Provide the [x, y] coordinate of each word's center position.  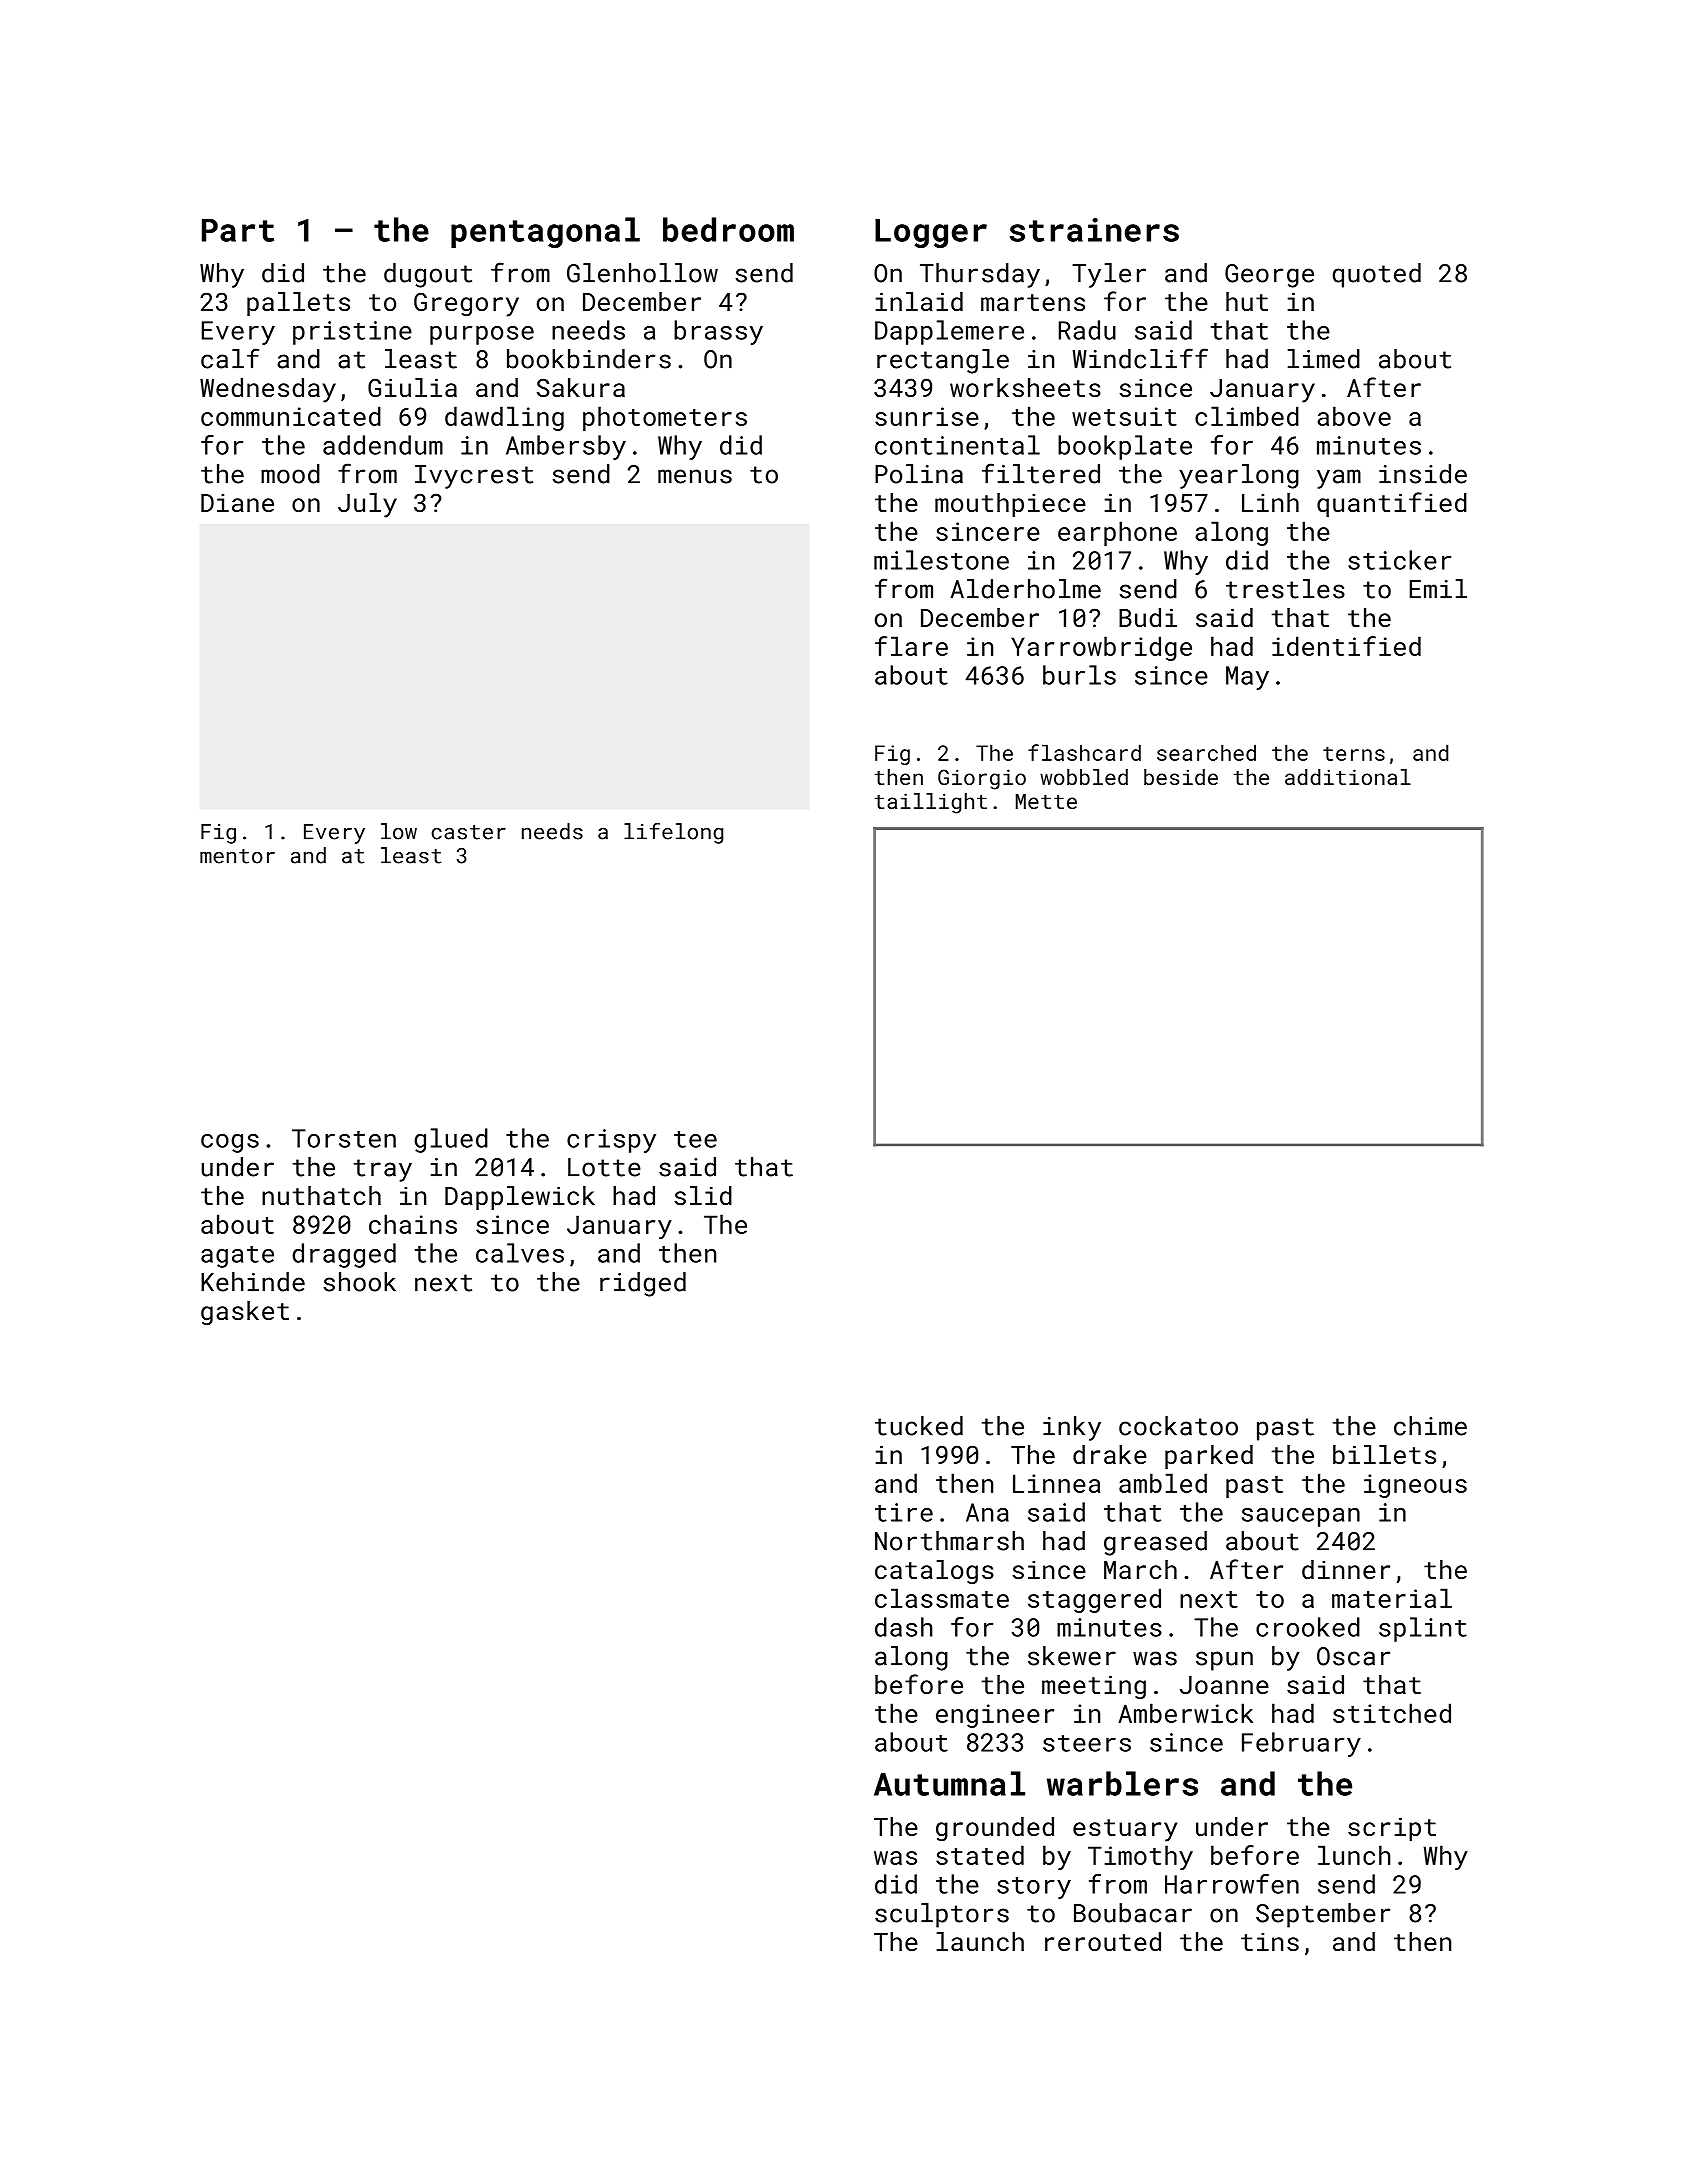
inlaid [919, 301]
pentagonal [545, 232]
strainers [1094, 230]
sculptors [942, 1915]
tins [1270, 1942]
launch [980, 1941]
